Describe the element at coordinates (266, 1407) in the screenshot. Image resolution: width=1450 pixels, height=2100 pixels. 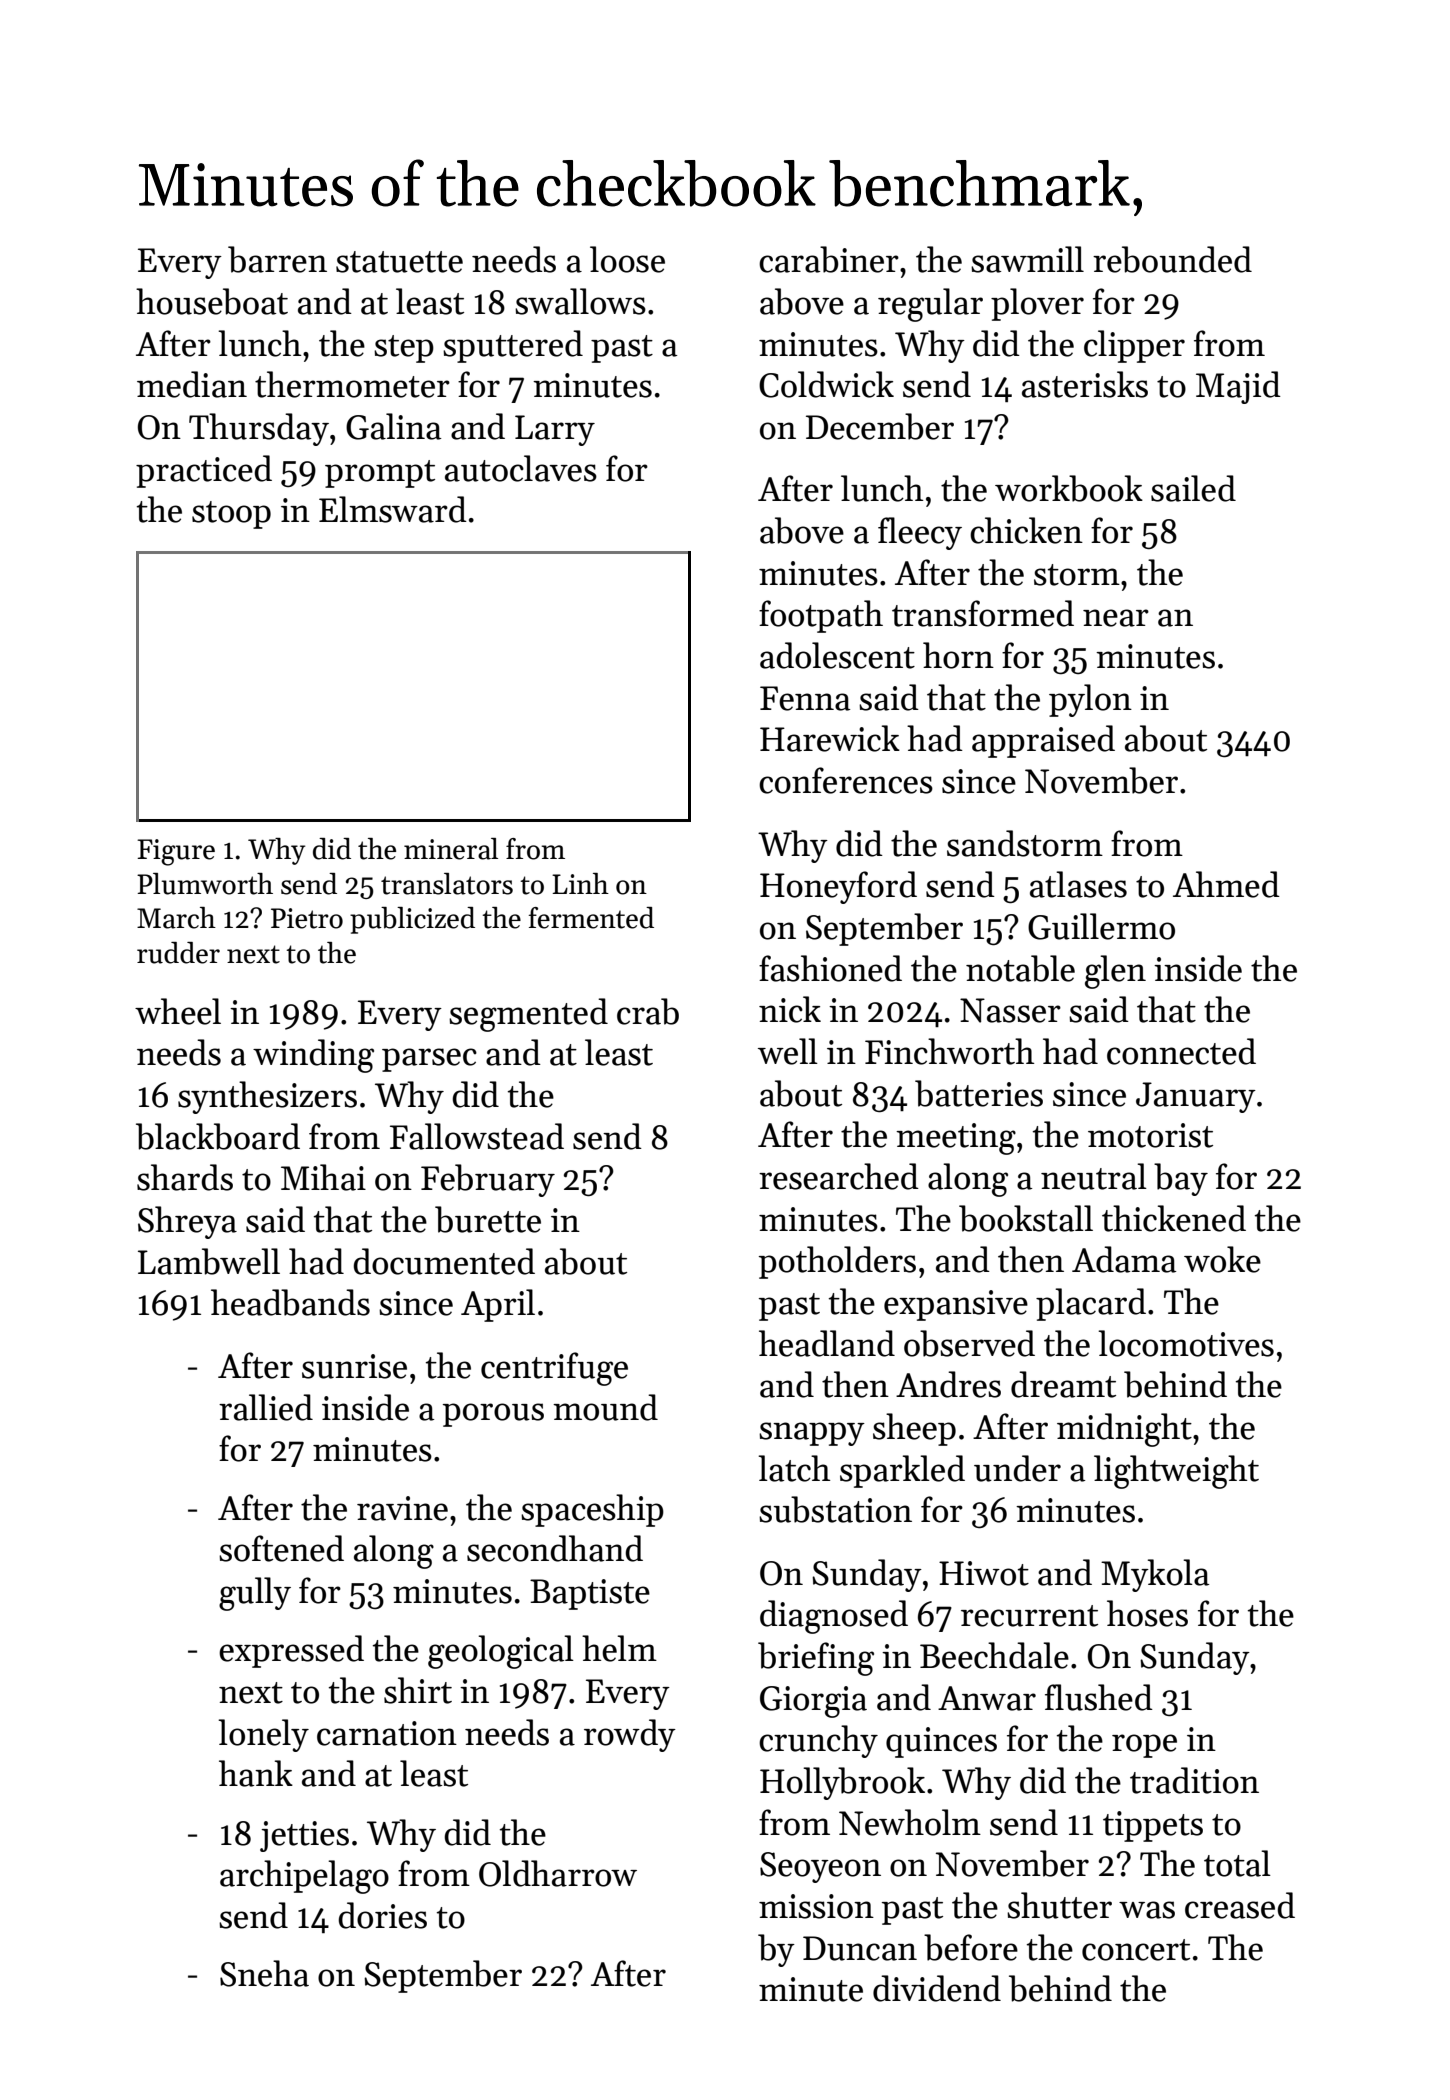
I see `rallied` at that location.
